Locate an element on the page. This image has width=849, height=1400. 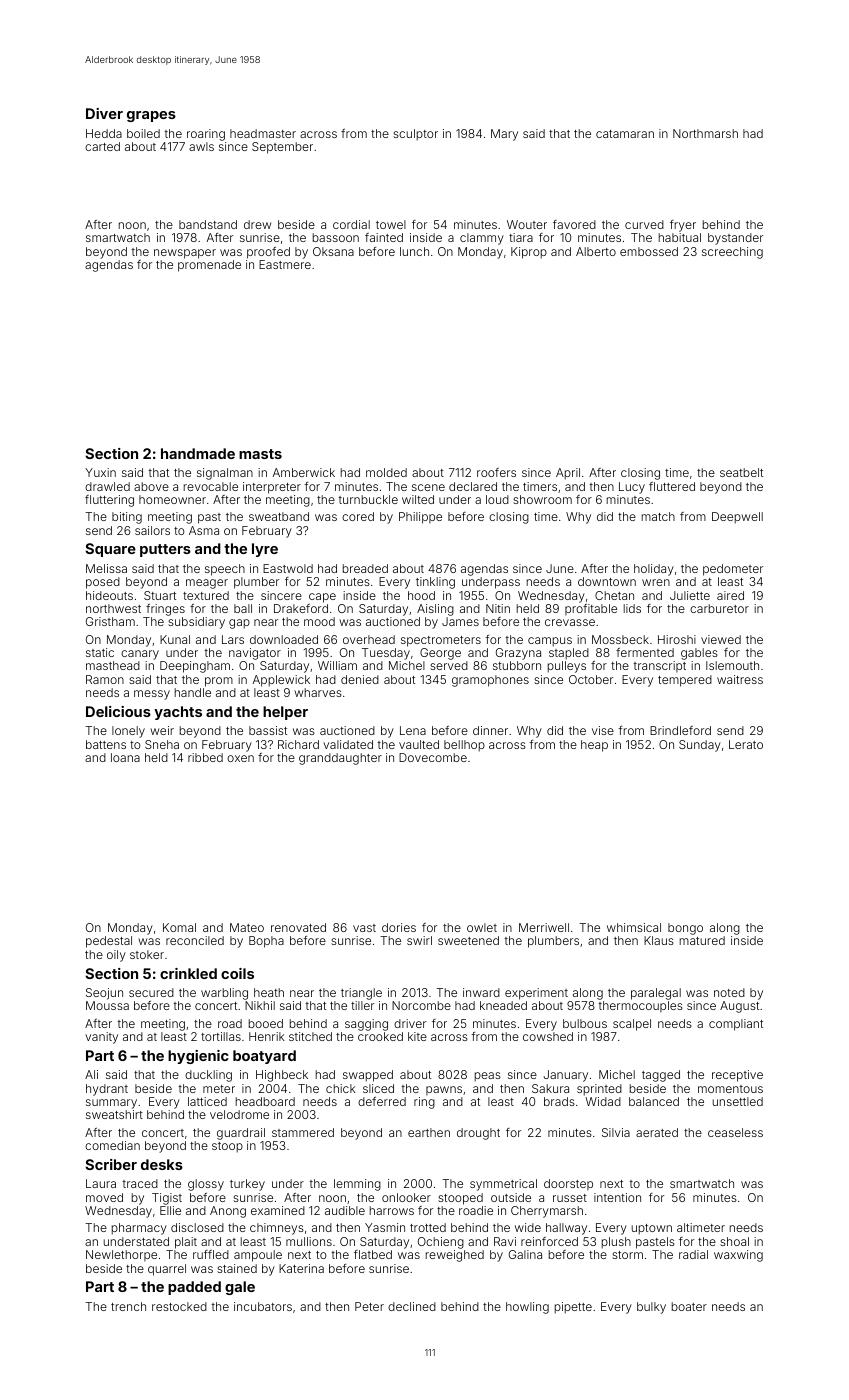
waitress is located at coordinates (740, 679).
